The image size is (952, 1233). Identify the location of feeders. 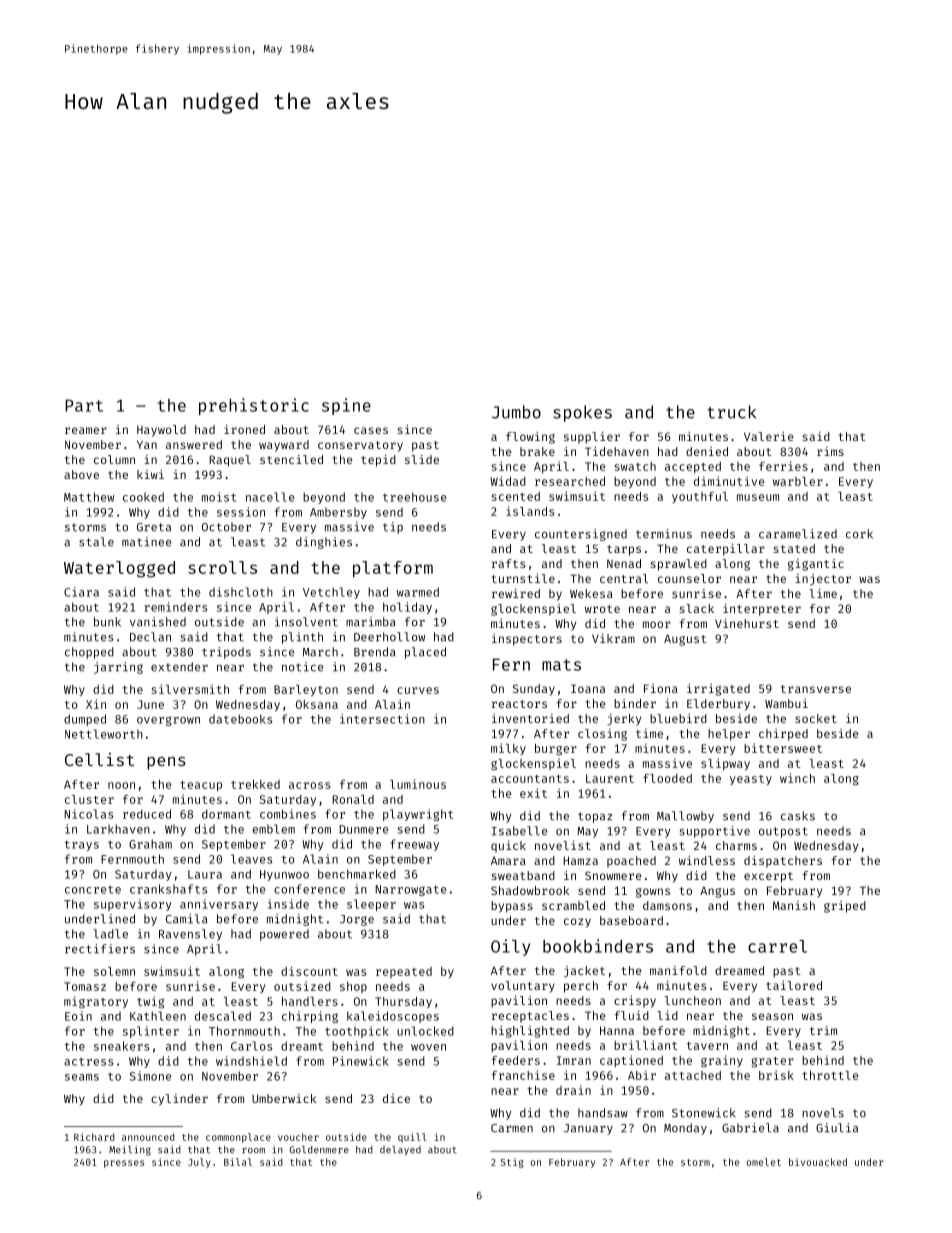
(515, 1060).
